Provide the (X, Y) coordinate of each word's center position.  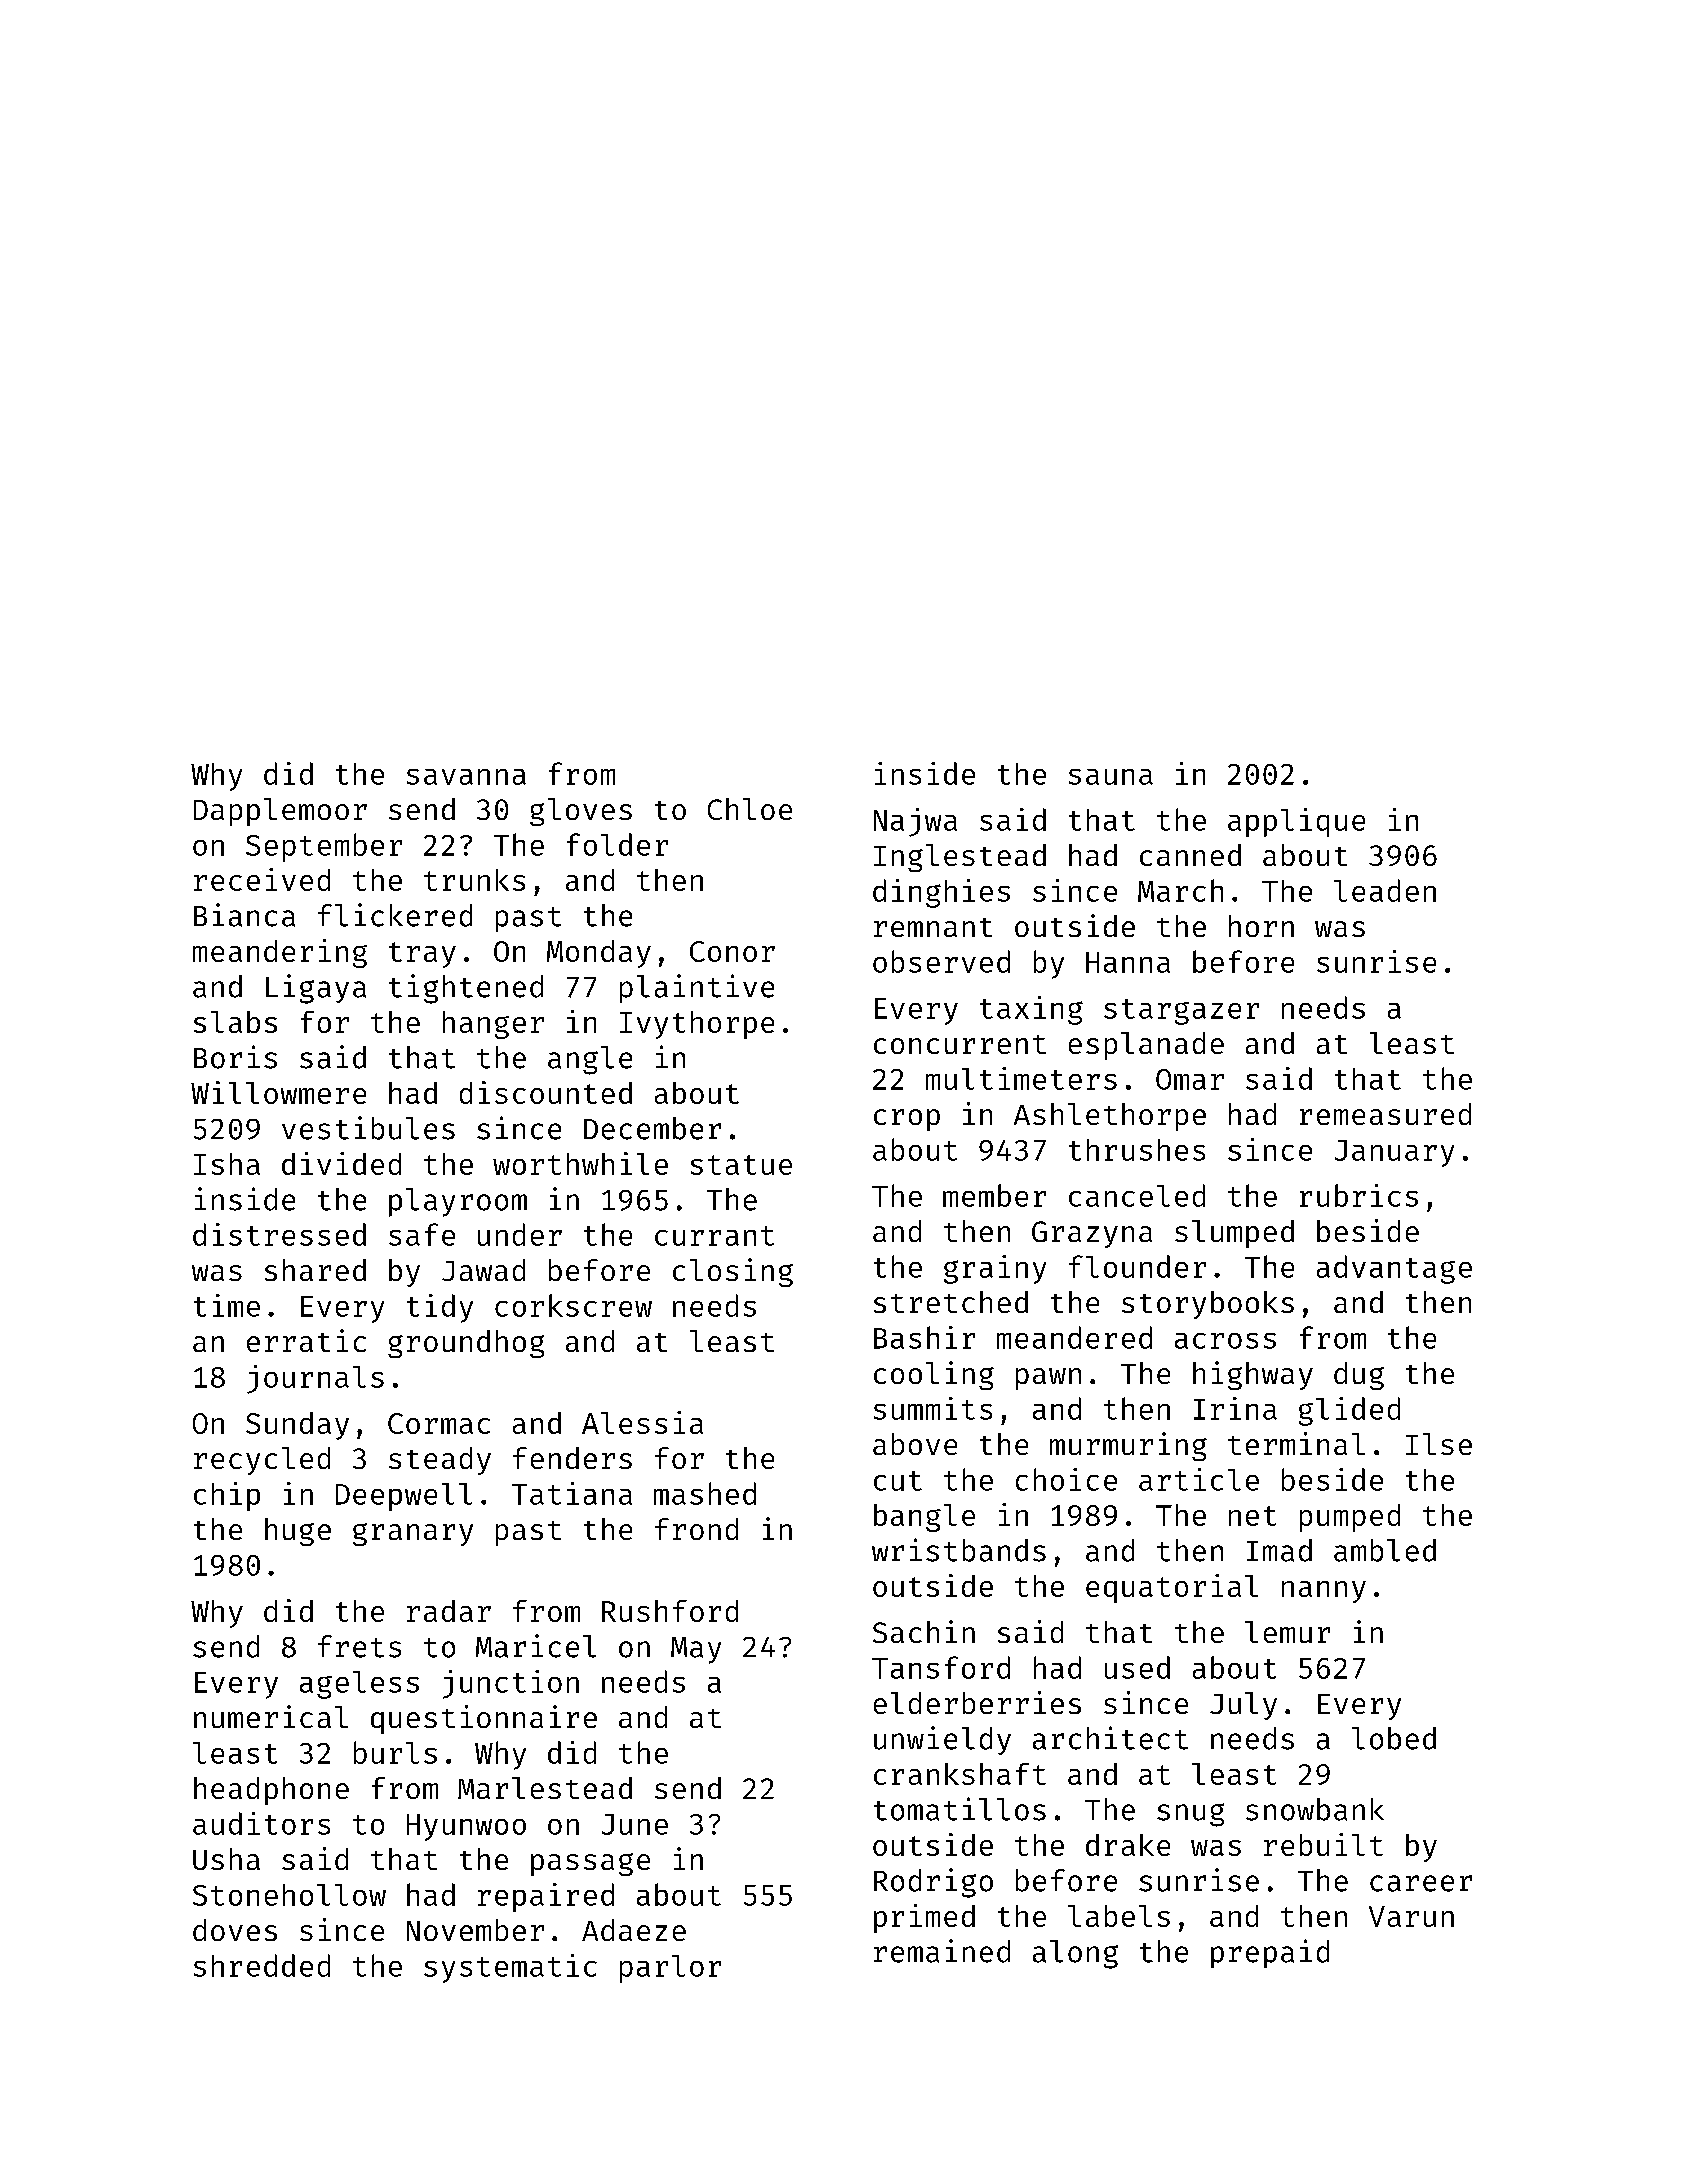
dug (1359, 1376)
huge (298, 1532)
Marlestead (545, 1788)
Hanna (1128, 962)
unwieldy (942, 1740)
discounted (546, 1092)
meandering (280, 953)
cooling (934, 1375)
